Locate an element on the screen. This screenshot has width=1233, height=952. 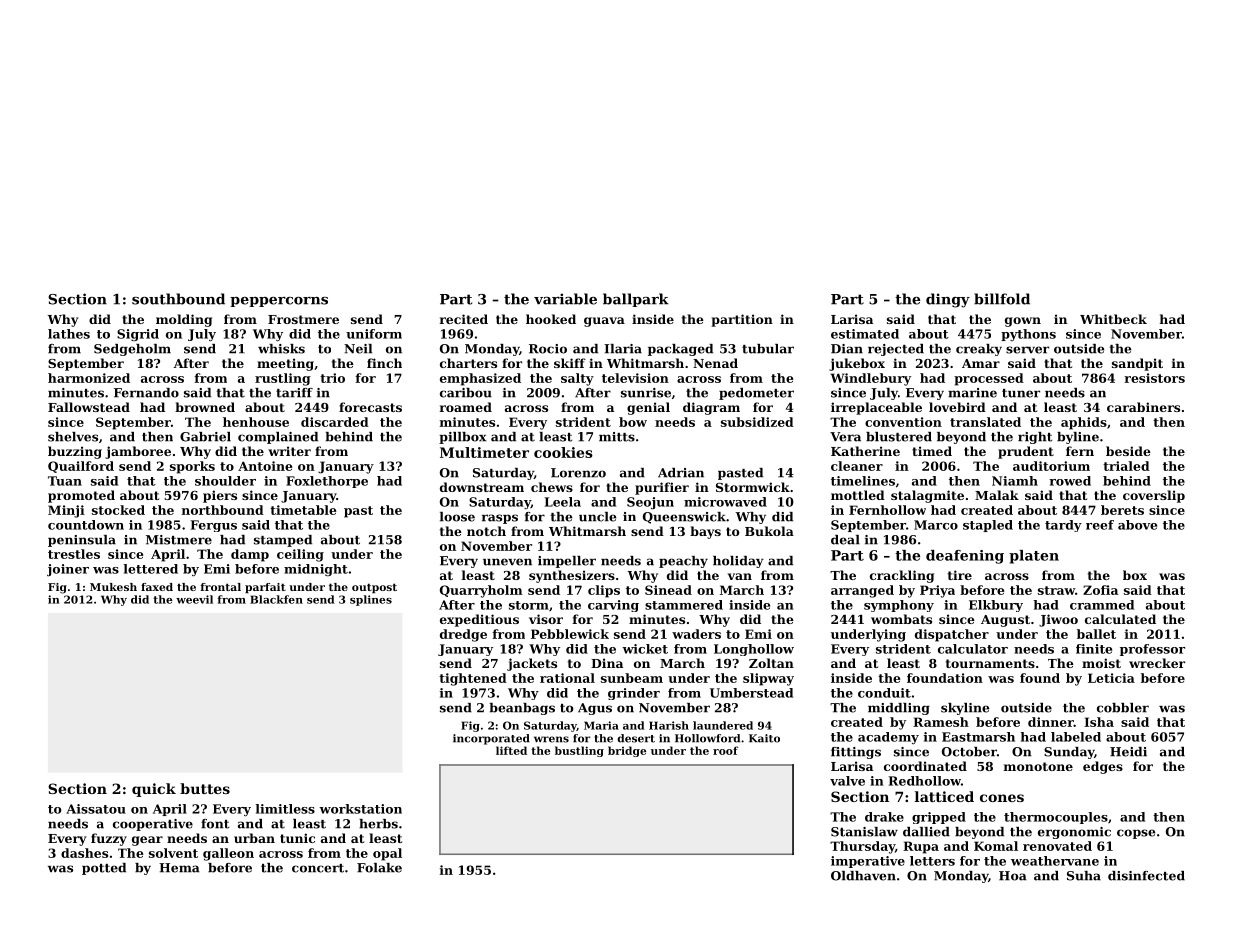
bridge is located at coordinates (627, 751).
